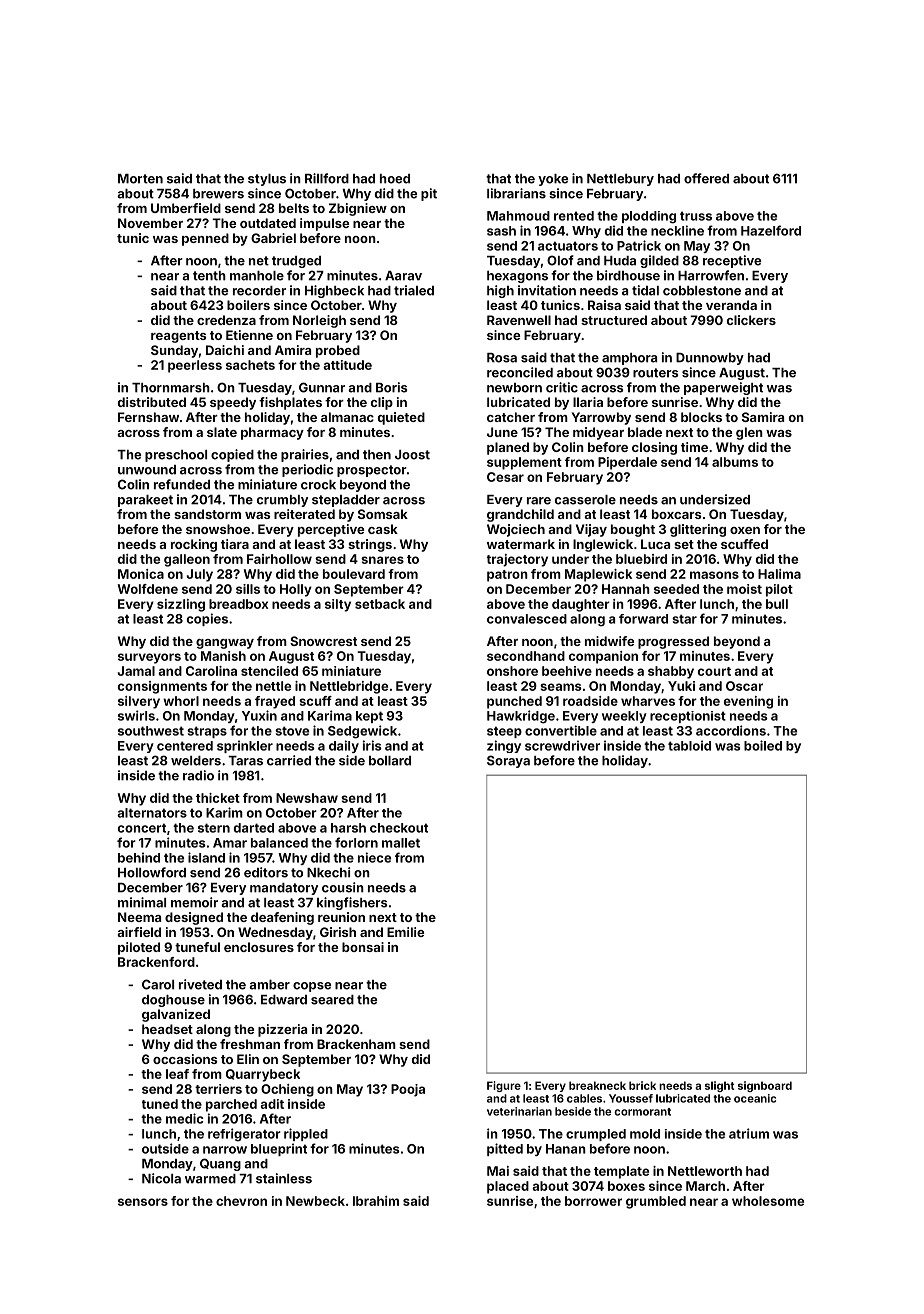 The width and height of the screenshot is (924, 1314). Describe the element at coordinates (524, 463) in the screenshot. I see `supplement` at that location.
